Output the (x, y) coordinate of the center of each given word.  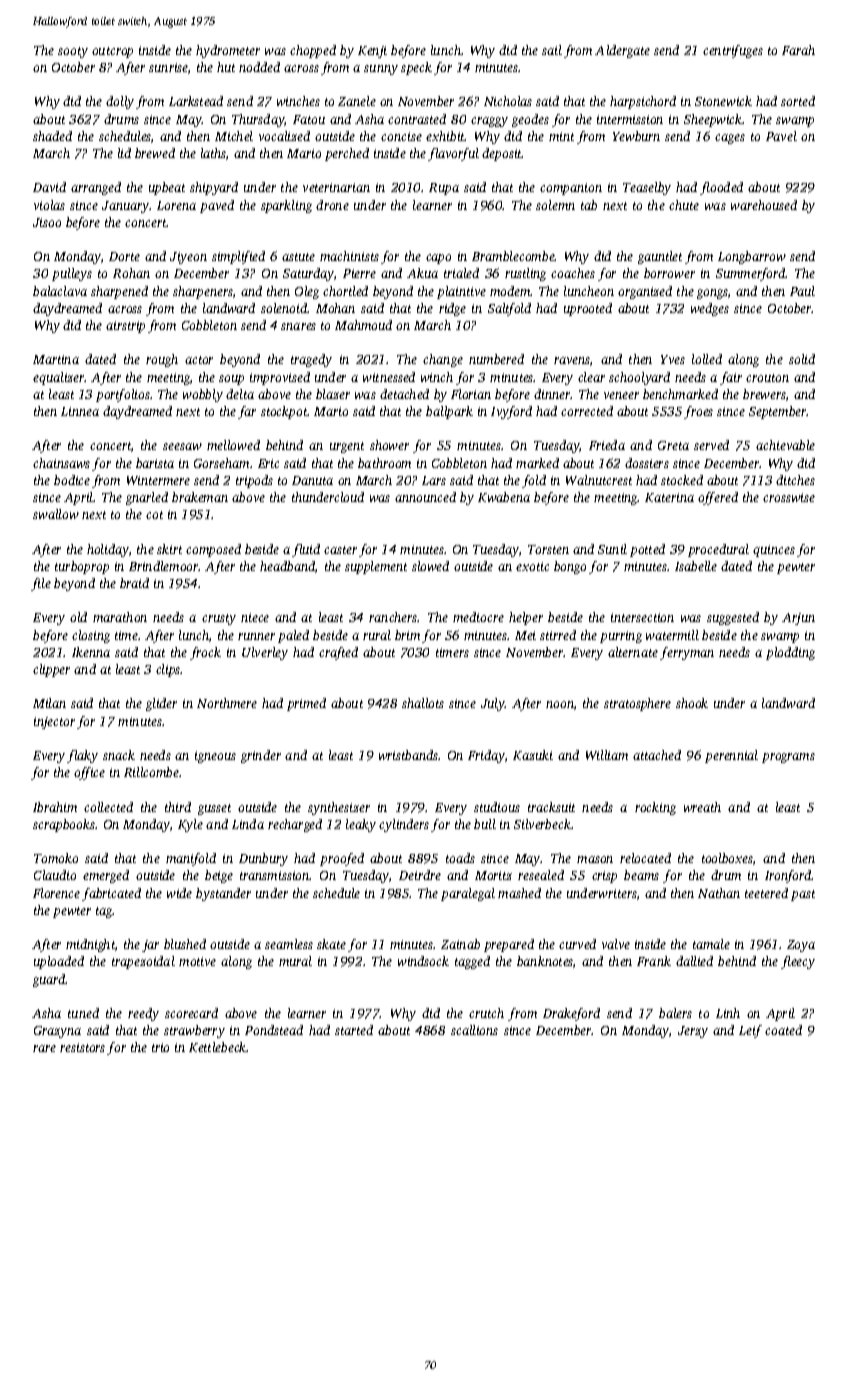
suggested (733, 618)
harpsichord (643, 102)
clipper (51, 670)
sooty (73, 52)
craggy (489, 122)
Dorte (124, 256)
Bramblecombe (513, 256)
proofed (342, 859)
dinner (552, 394)
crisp (604, 877)
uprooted (588, 309)
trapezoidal (143, 962)
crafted (338, 653)
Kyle (190, 825)
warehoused (764, 205)
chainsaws (61, 463)
